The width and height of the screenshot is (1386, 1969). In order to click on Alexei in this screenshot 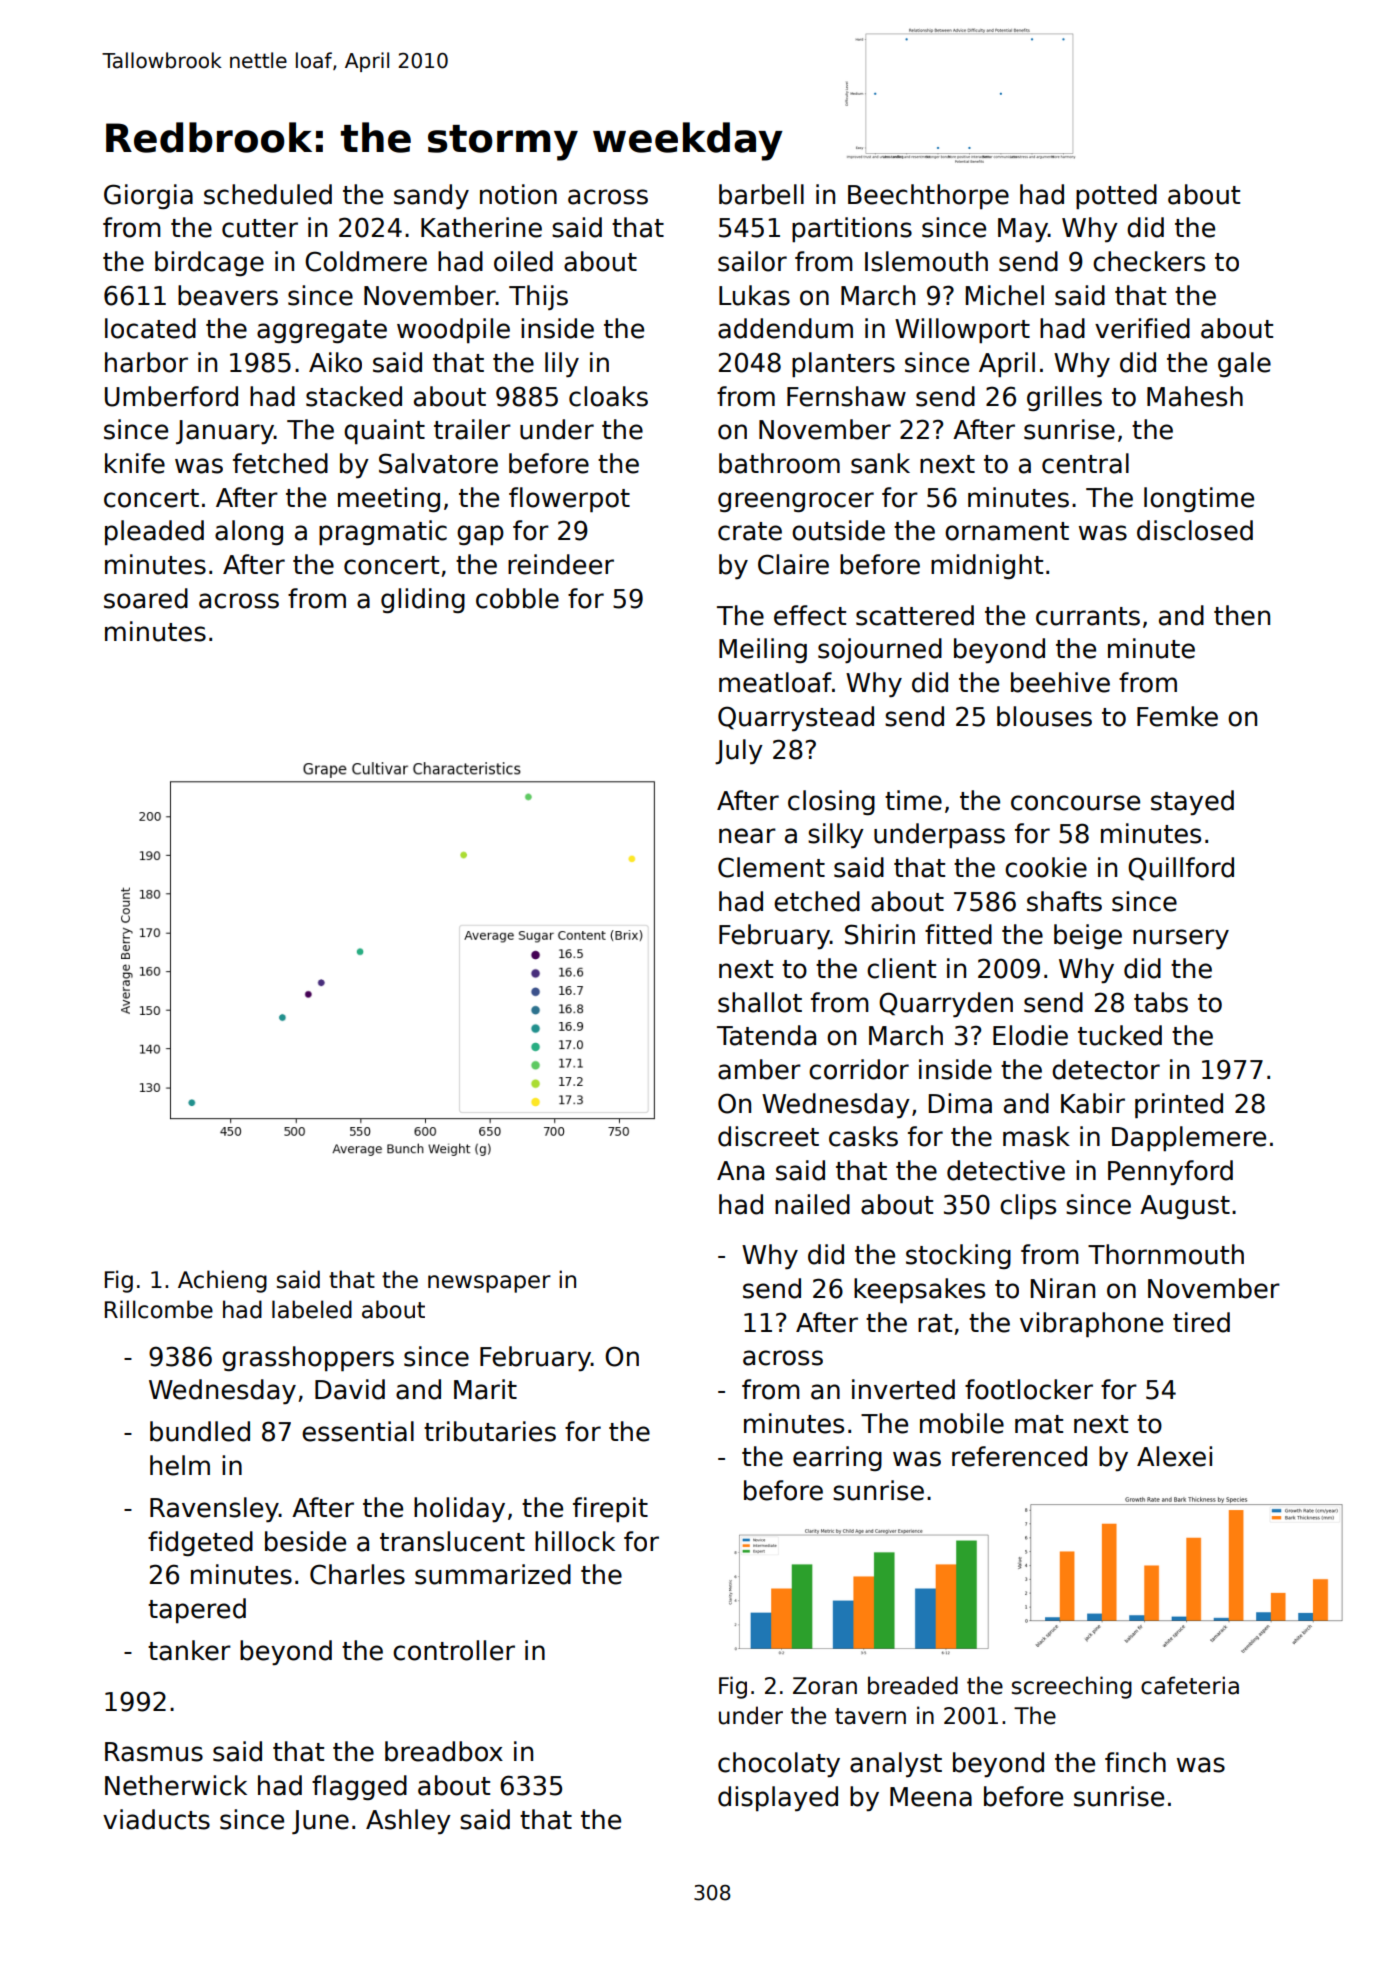, I will do `click(1174, 1456)`.
